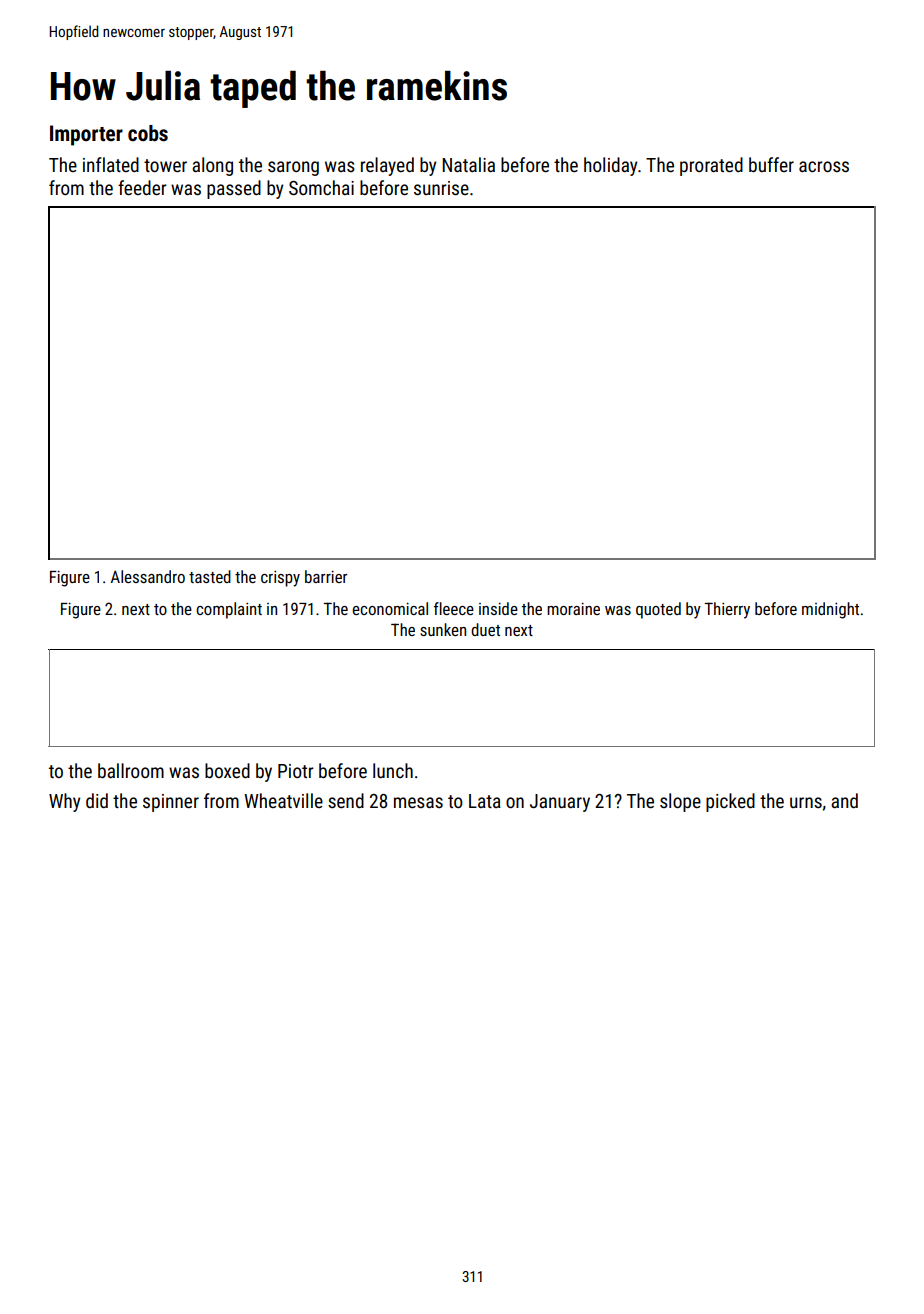 The height and width of the image is (1314, 924). What do you see at coordinates (441, 188) in the image?
I see `sunrise` at bounding box center [441, 188].
